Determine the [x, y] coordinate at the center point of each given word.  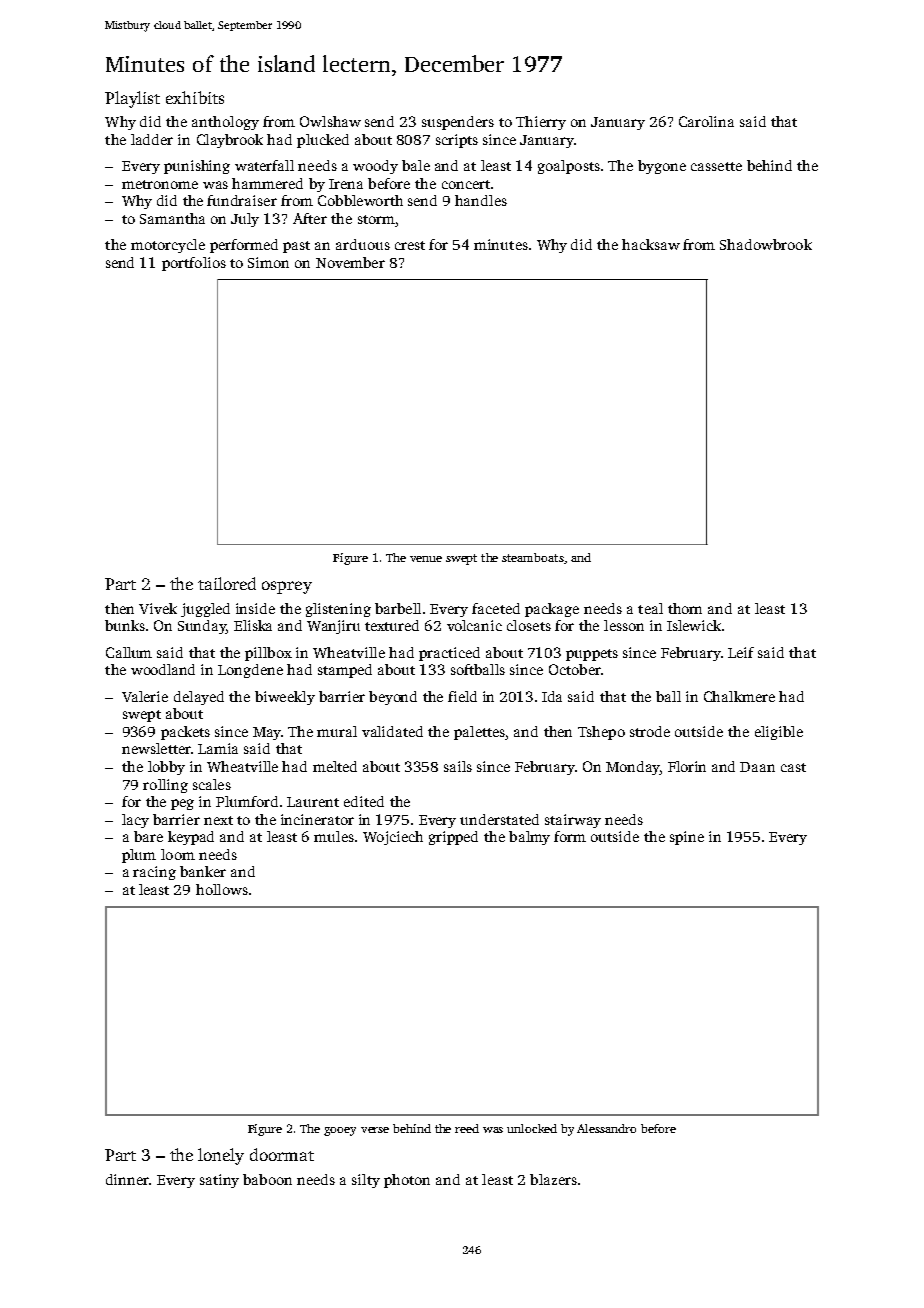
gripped [453, 838]
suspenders [458, 123]
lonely [221, 1156]
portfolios [194, 264]
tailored [227, 583]
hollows [222, 889]
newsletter [156, 748]
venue [426, 559]
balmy [529, 838]
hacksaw [651, 244]
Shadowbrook [766, 244]
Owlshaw [330, 121]
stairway [573, 821]
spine [687, 838]
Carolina [706, 121]
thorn [685, 608]
